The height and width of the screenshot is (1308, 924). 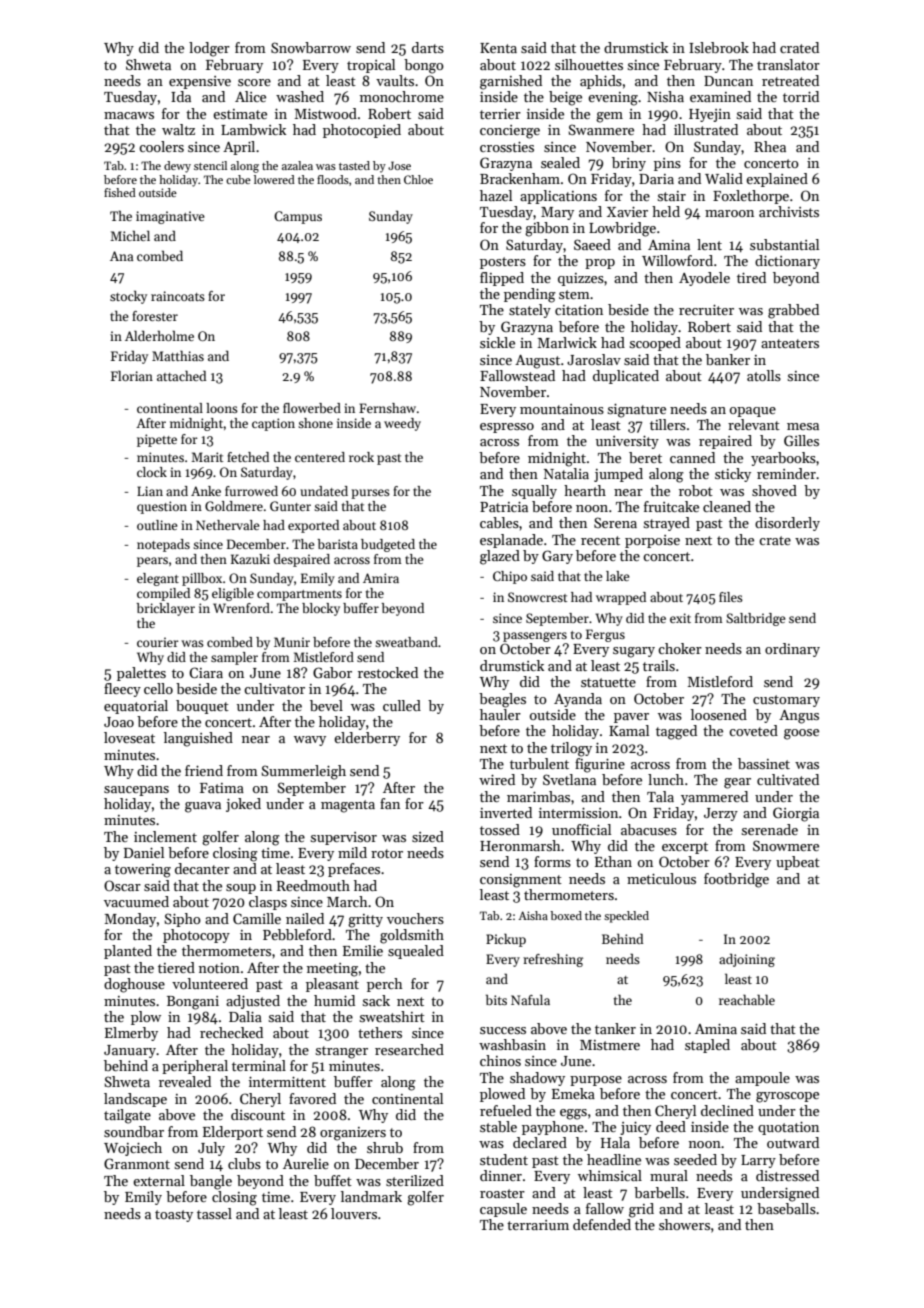 What do you see at coordinates (178, 296) in the screenshot?
I see `raincoats` at bounding box center [178, 296].
